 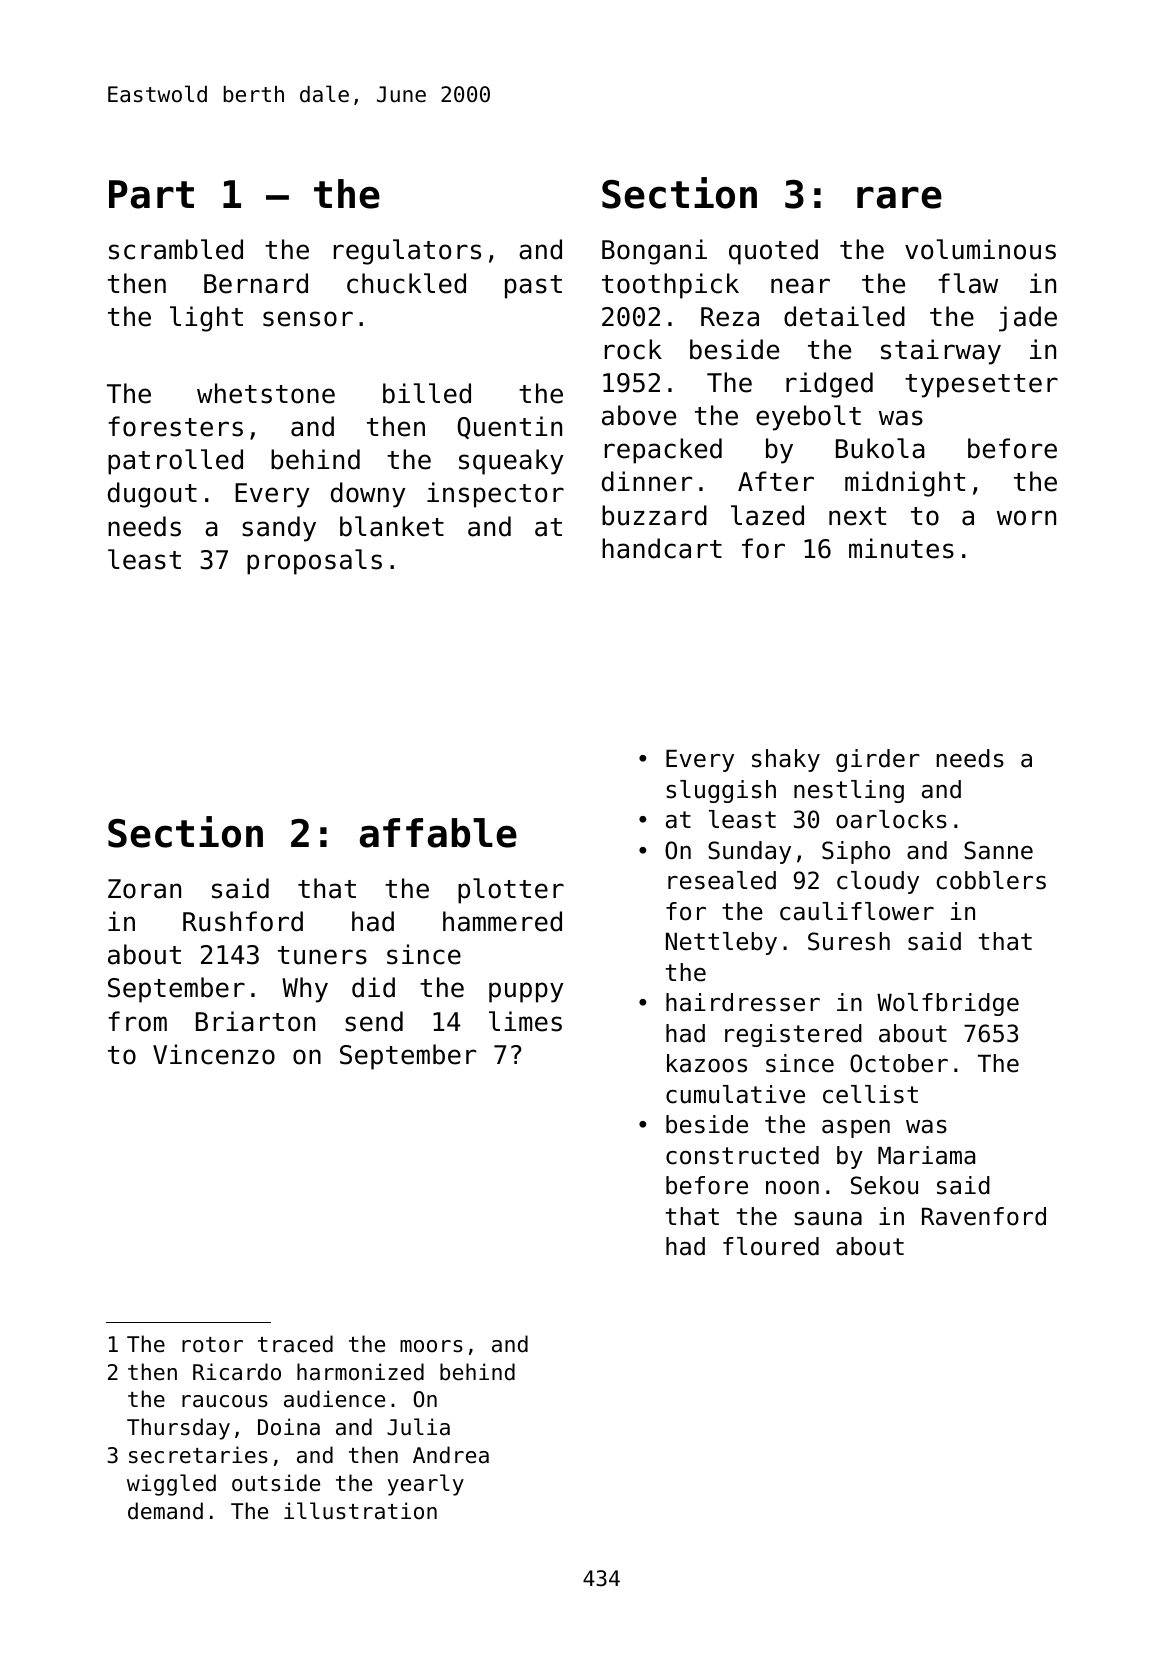 I want to click on traced, so click(x=295, y=1344).
